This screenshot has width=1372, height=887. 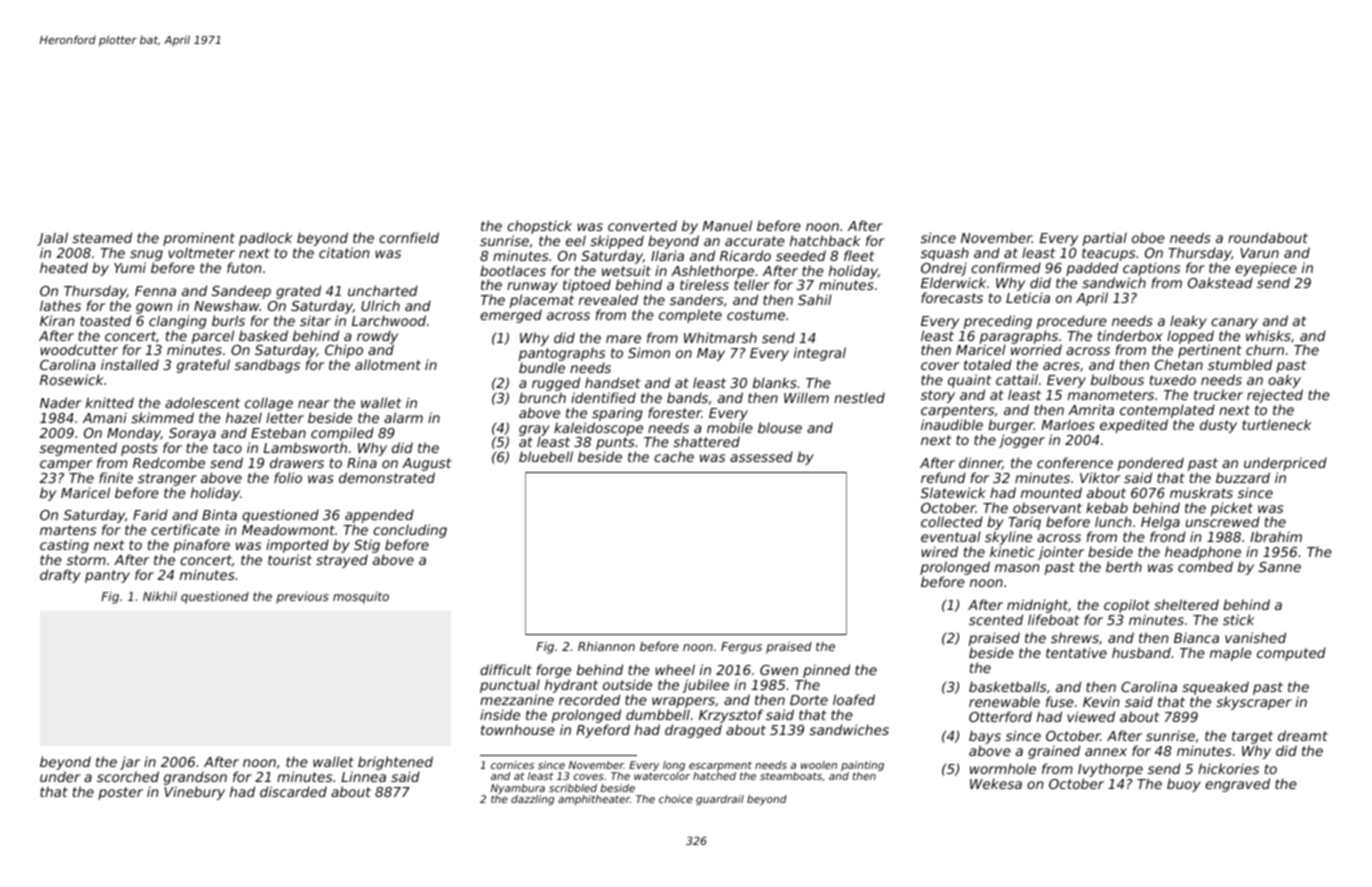 What do you see at coordinates (573, 788) in the screenshot?
I see `scribbled` at bounding box center [573, 788].
